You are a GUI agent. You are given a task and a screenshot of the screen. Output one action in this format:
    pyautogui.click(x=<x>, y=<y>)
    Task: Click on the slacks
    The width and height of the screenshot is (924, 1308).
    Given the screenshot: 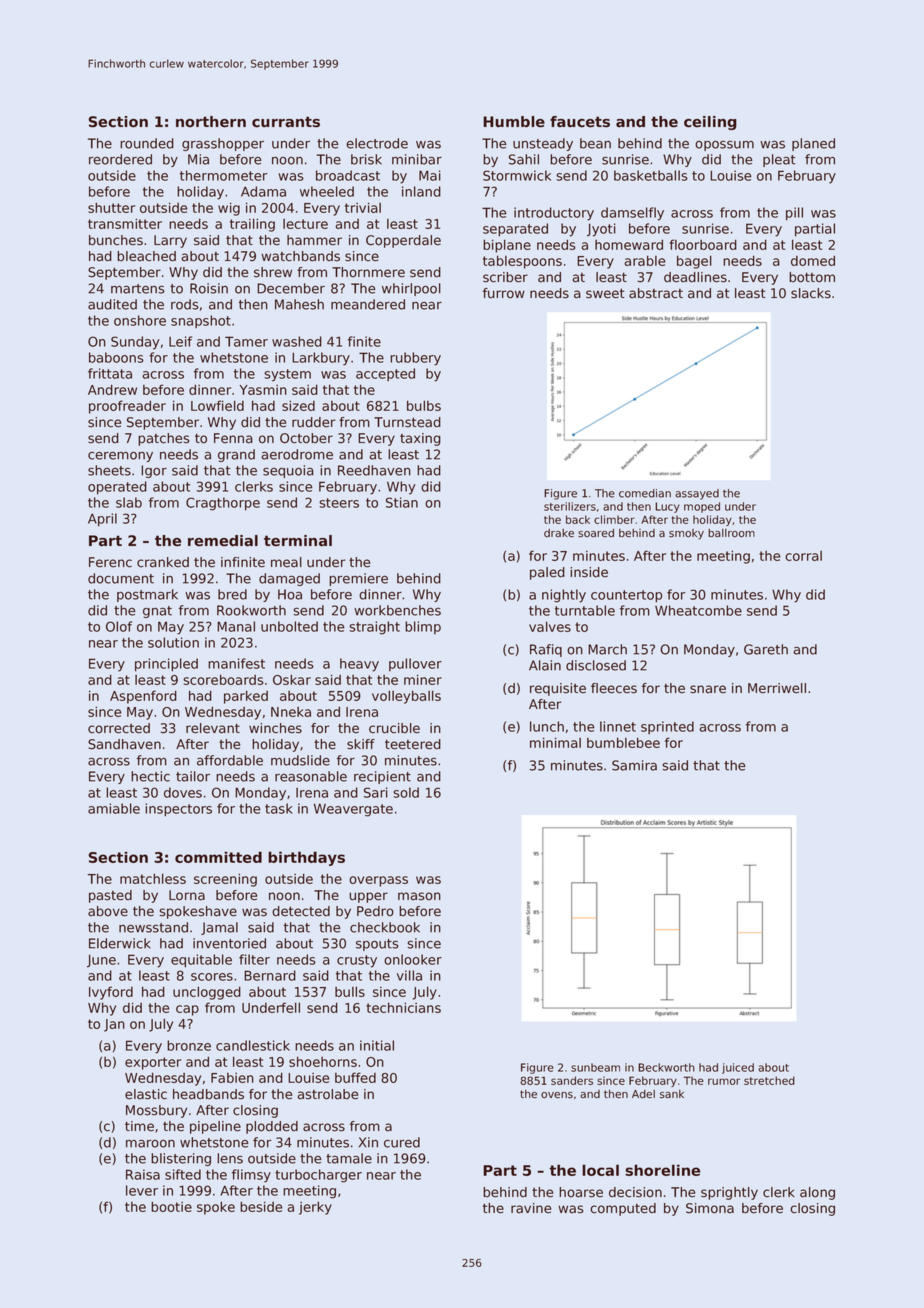 What is the action you would take?
    pyautogui.click(x=811, y=293)
